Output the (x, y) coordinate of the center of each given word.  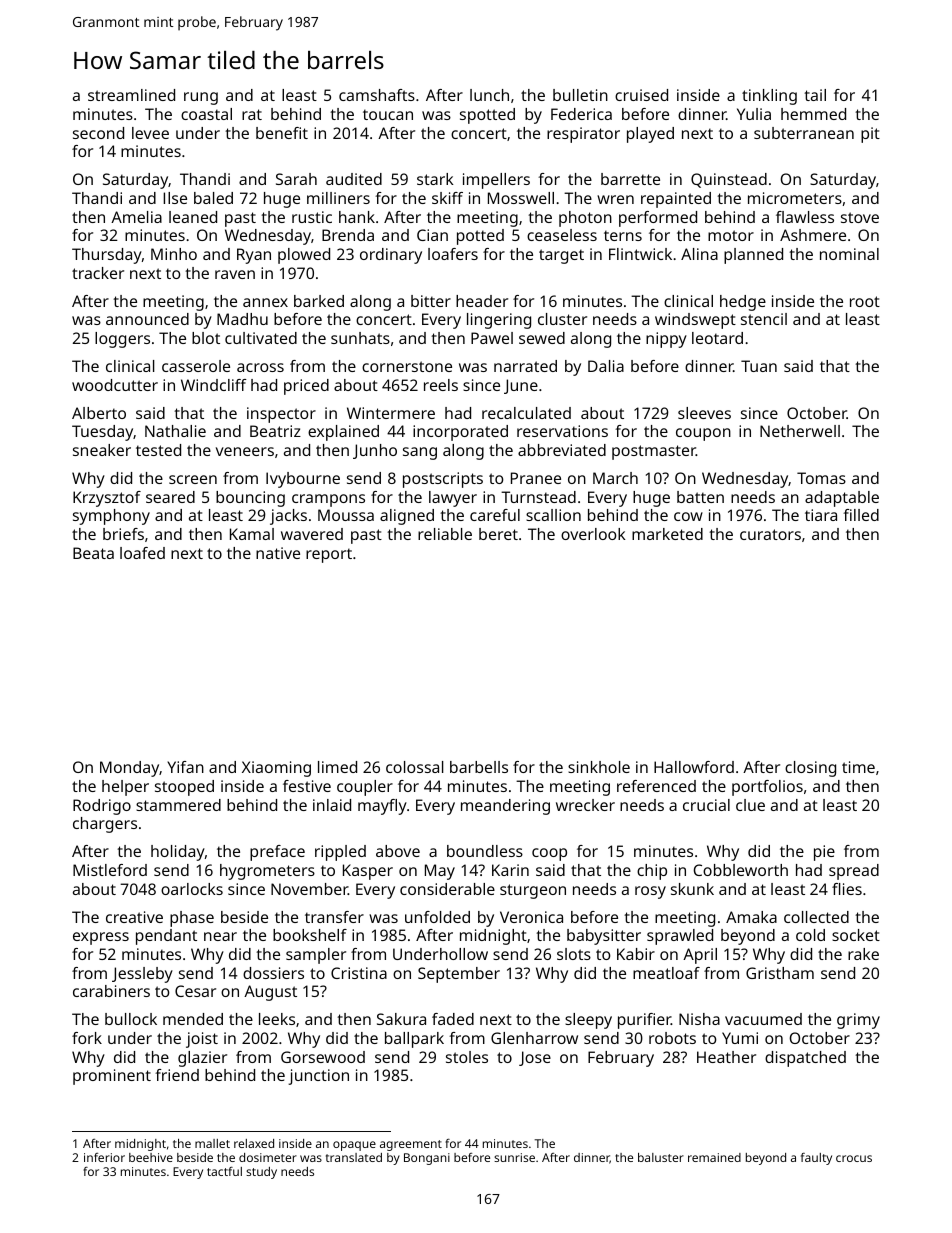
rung (201, 98)
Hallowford (694, 767)
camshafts (377, 95)
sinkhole (599, 767)
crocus (854, 1158)
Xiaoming (276, 769)
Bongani (427, 1159)
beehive (151, 1157)
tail (815, 95)
